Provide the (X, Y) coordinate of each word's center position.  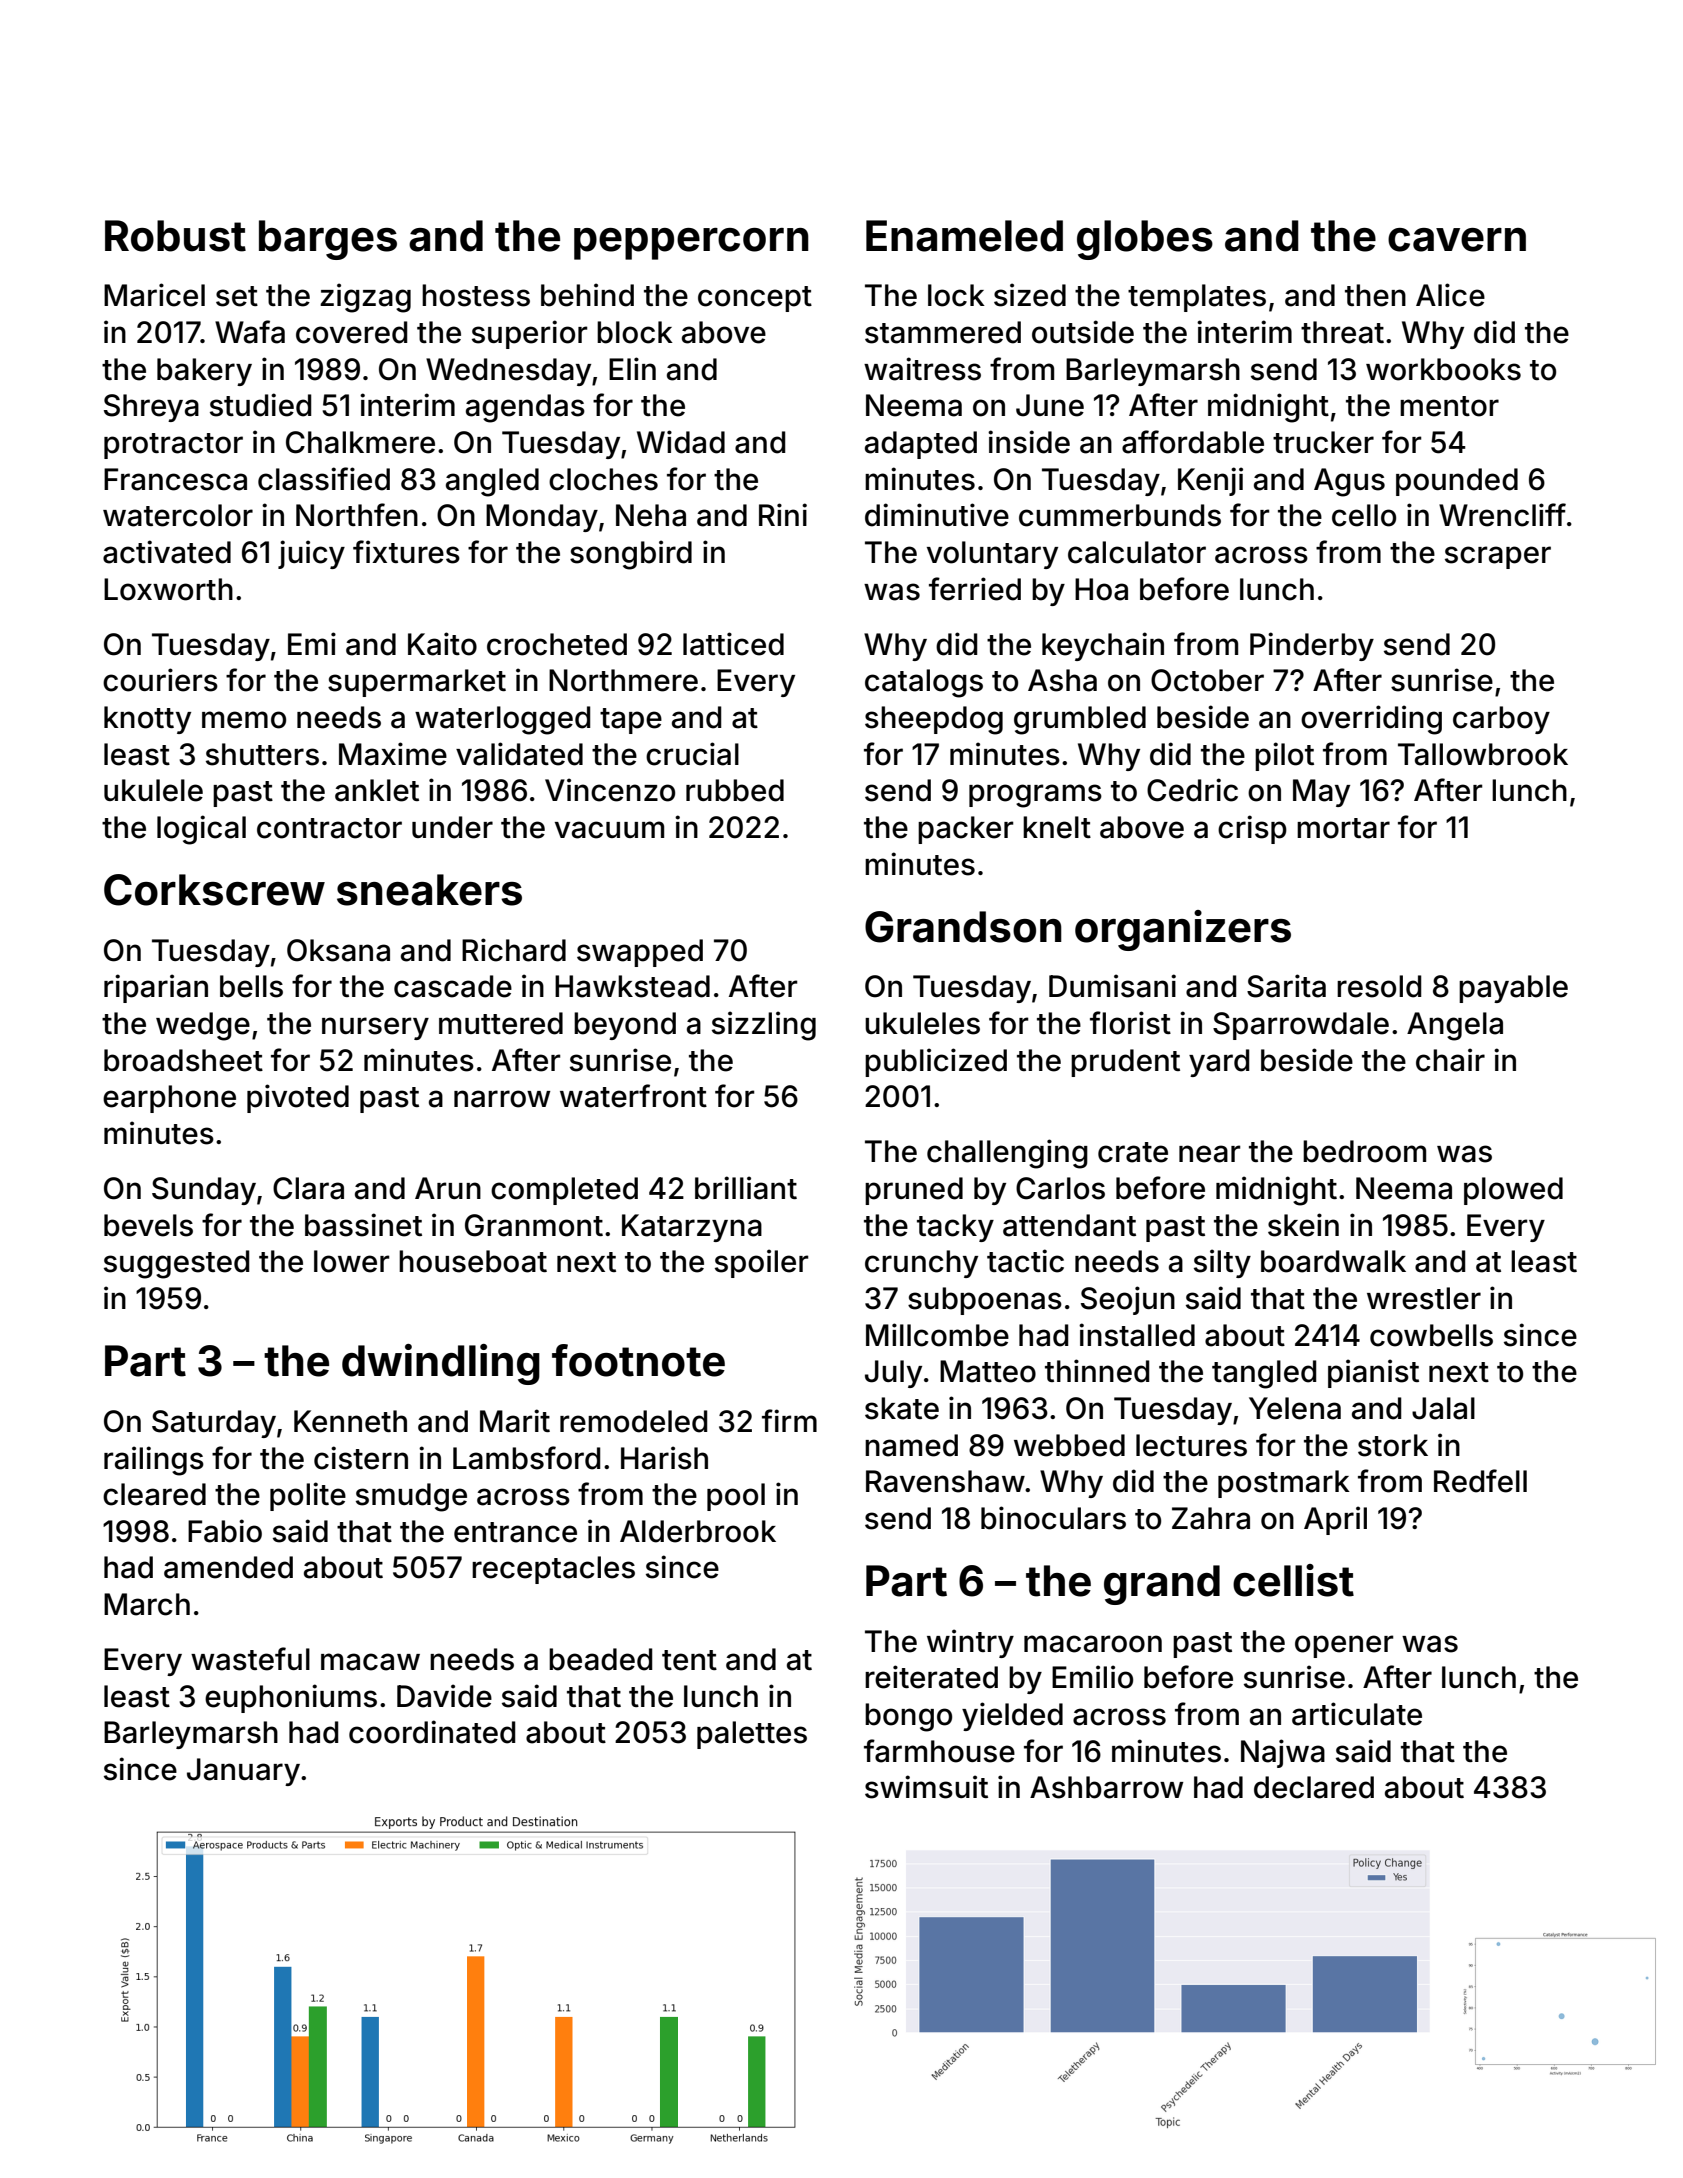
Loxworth (168, 589)
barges (328, 240)
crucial (692, 754)
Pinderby (1312, 646)
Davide (444, 1696)
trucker (1323, 442)
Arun (448, 1188)
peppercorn (691, 244)
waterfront (633, 1096)
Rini (783, 514)
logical (201, 830)
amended (228, 1567)
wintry (970, 1643)
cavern (1457, 240)
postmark (1284, 1484)
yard (1219, 1063)
